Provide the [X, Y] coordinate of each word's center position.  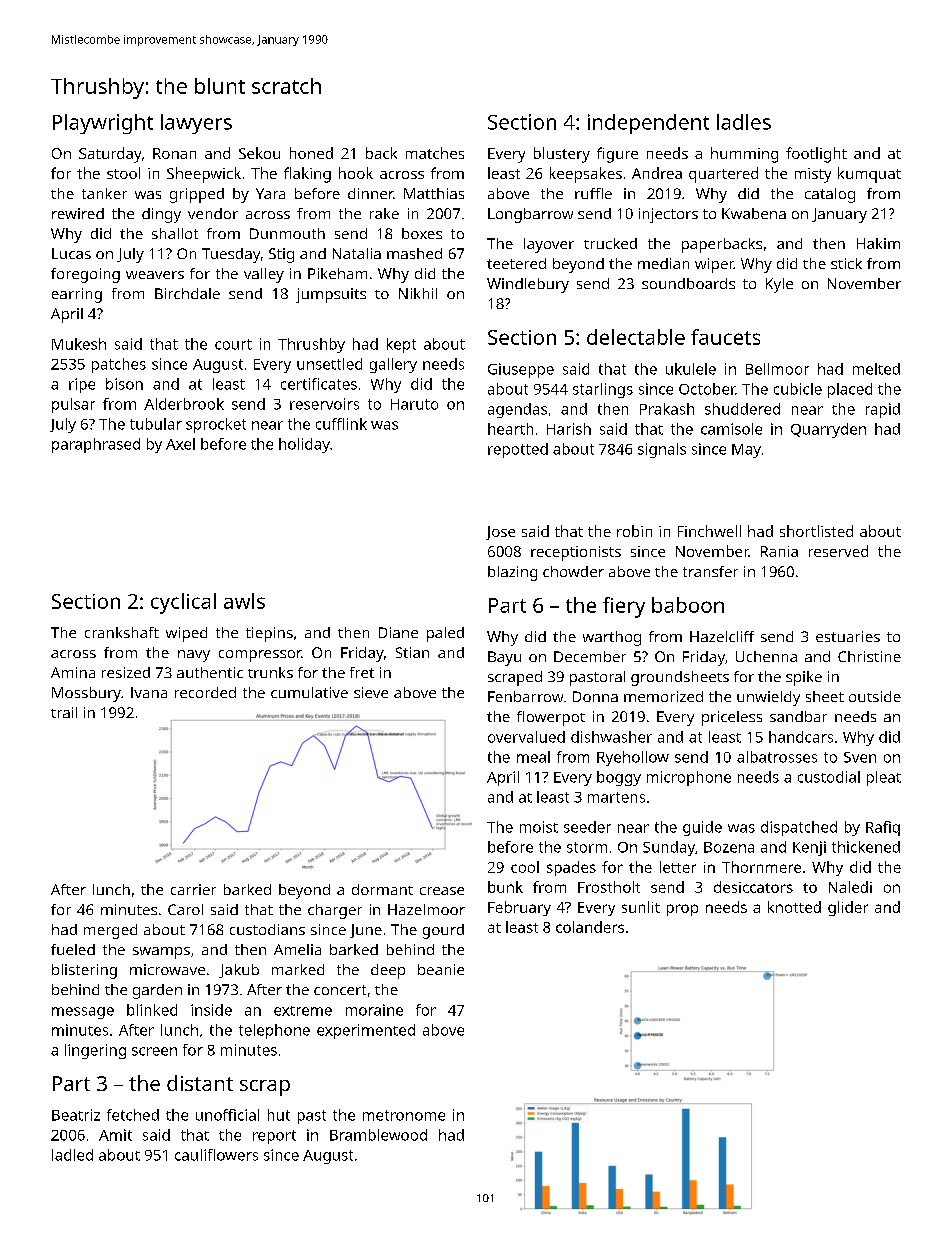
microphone [689, 778]
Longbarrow [530, 215]
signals [662, 450]
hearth [510, 429]
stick [846, 263]
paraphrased [96, 445]
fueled [73, 949]
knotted [794, 907]
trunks [270, 672]
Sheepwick [204, 175]
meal [533, 757]
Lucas [71, 253]
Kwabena [754, 213]
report [274, 1137]
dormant [382, 889]
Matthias [434, 193]
